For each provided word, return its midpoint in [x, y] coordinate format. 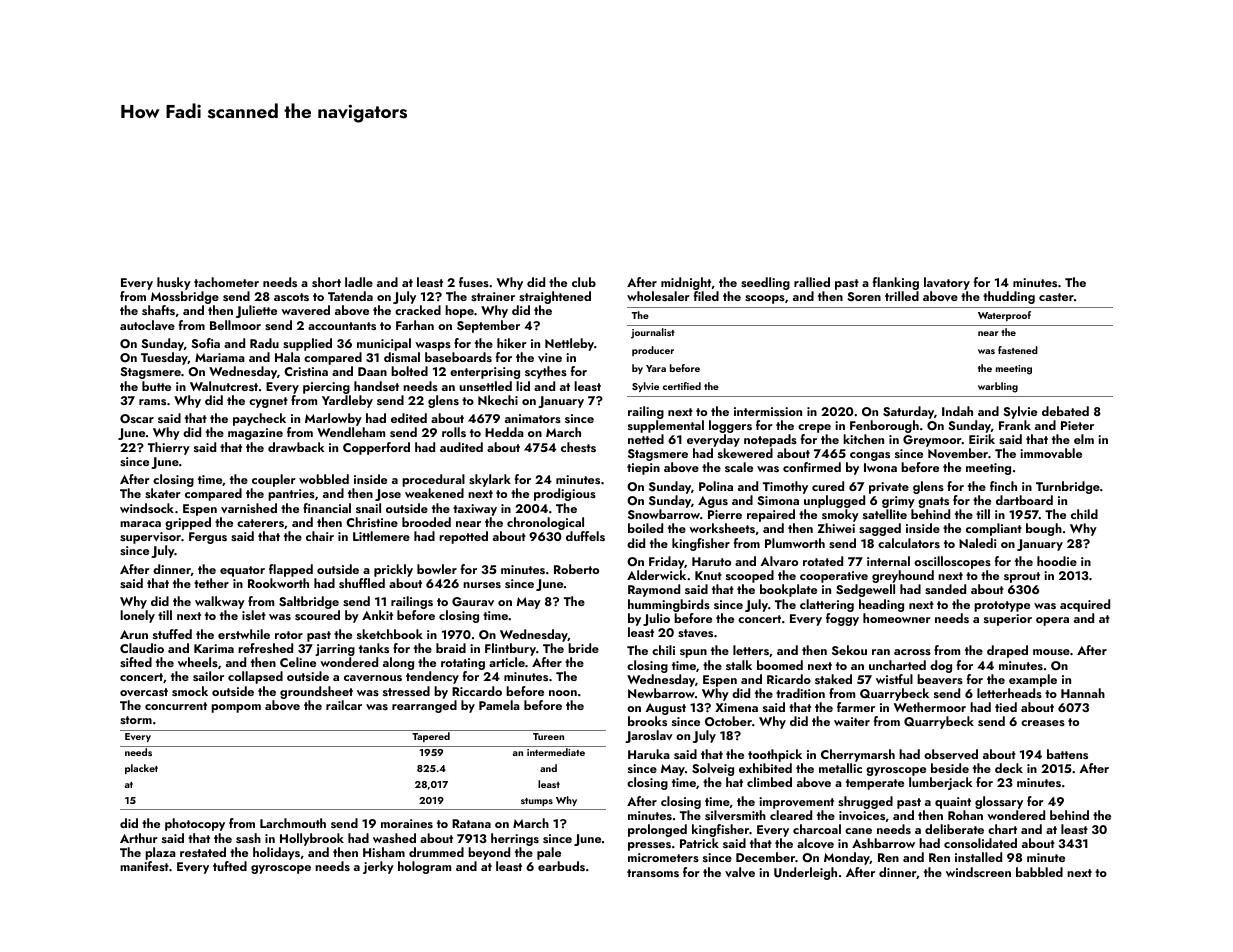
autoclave [147, 325]
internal [888, 561]
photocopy [195, 824]
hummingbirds [669, 605]
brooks [647, 721]
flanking [896, 283]
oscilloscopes [952, 562]
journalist [652, 333]
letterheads [1009, 693]
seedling [765, 283]
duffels [585, 536]
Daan [372, 371]
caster [1056, 297]
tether [211, 583]
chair [320, 536]
